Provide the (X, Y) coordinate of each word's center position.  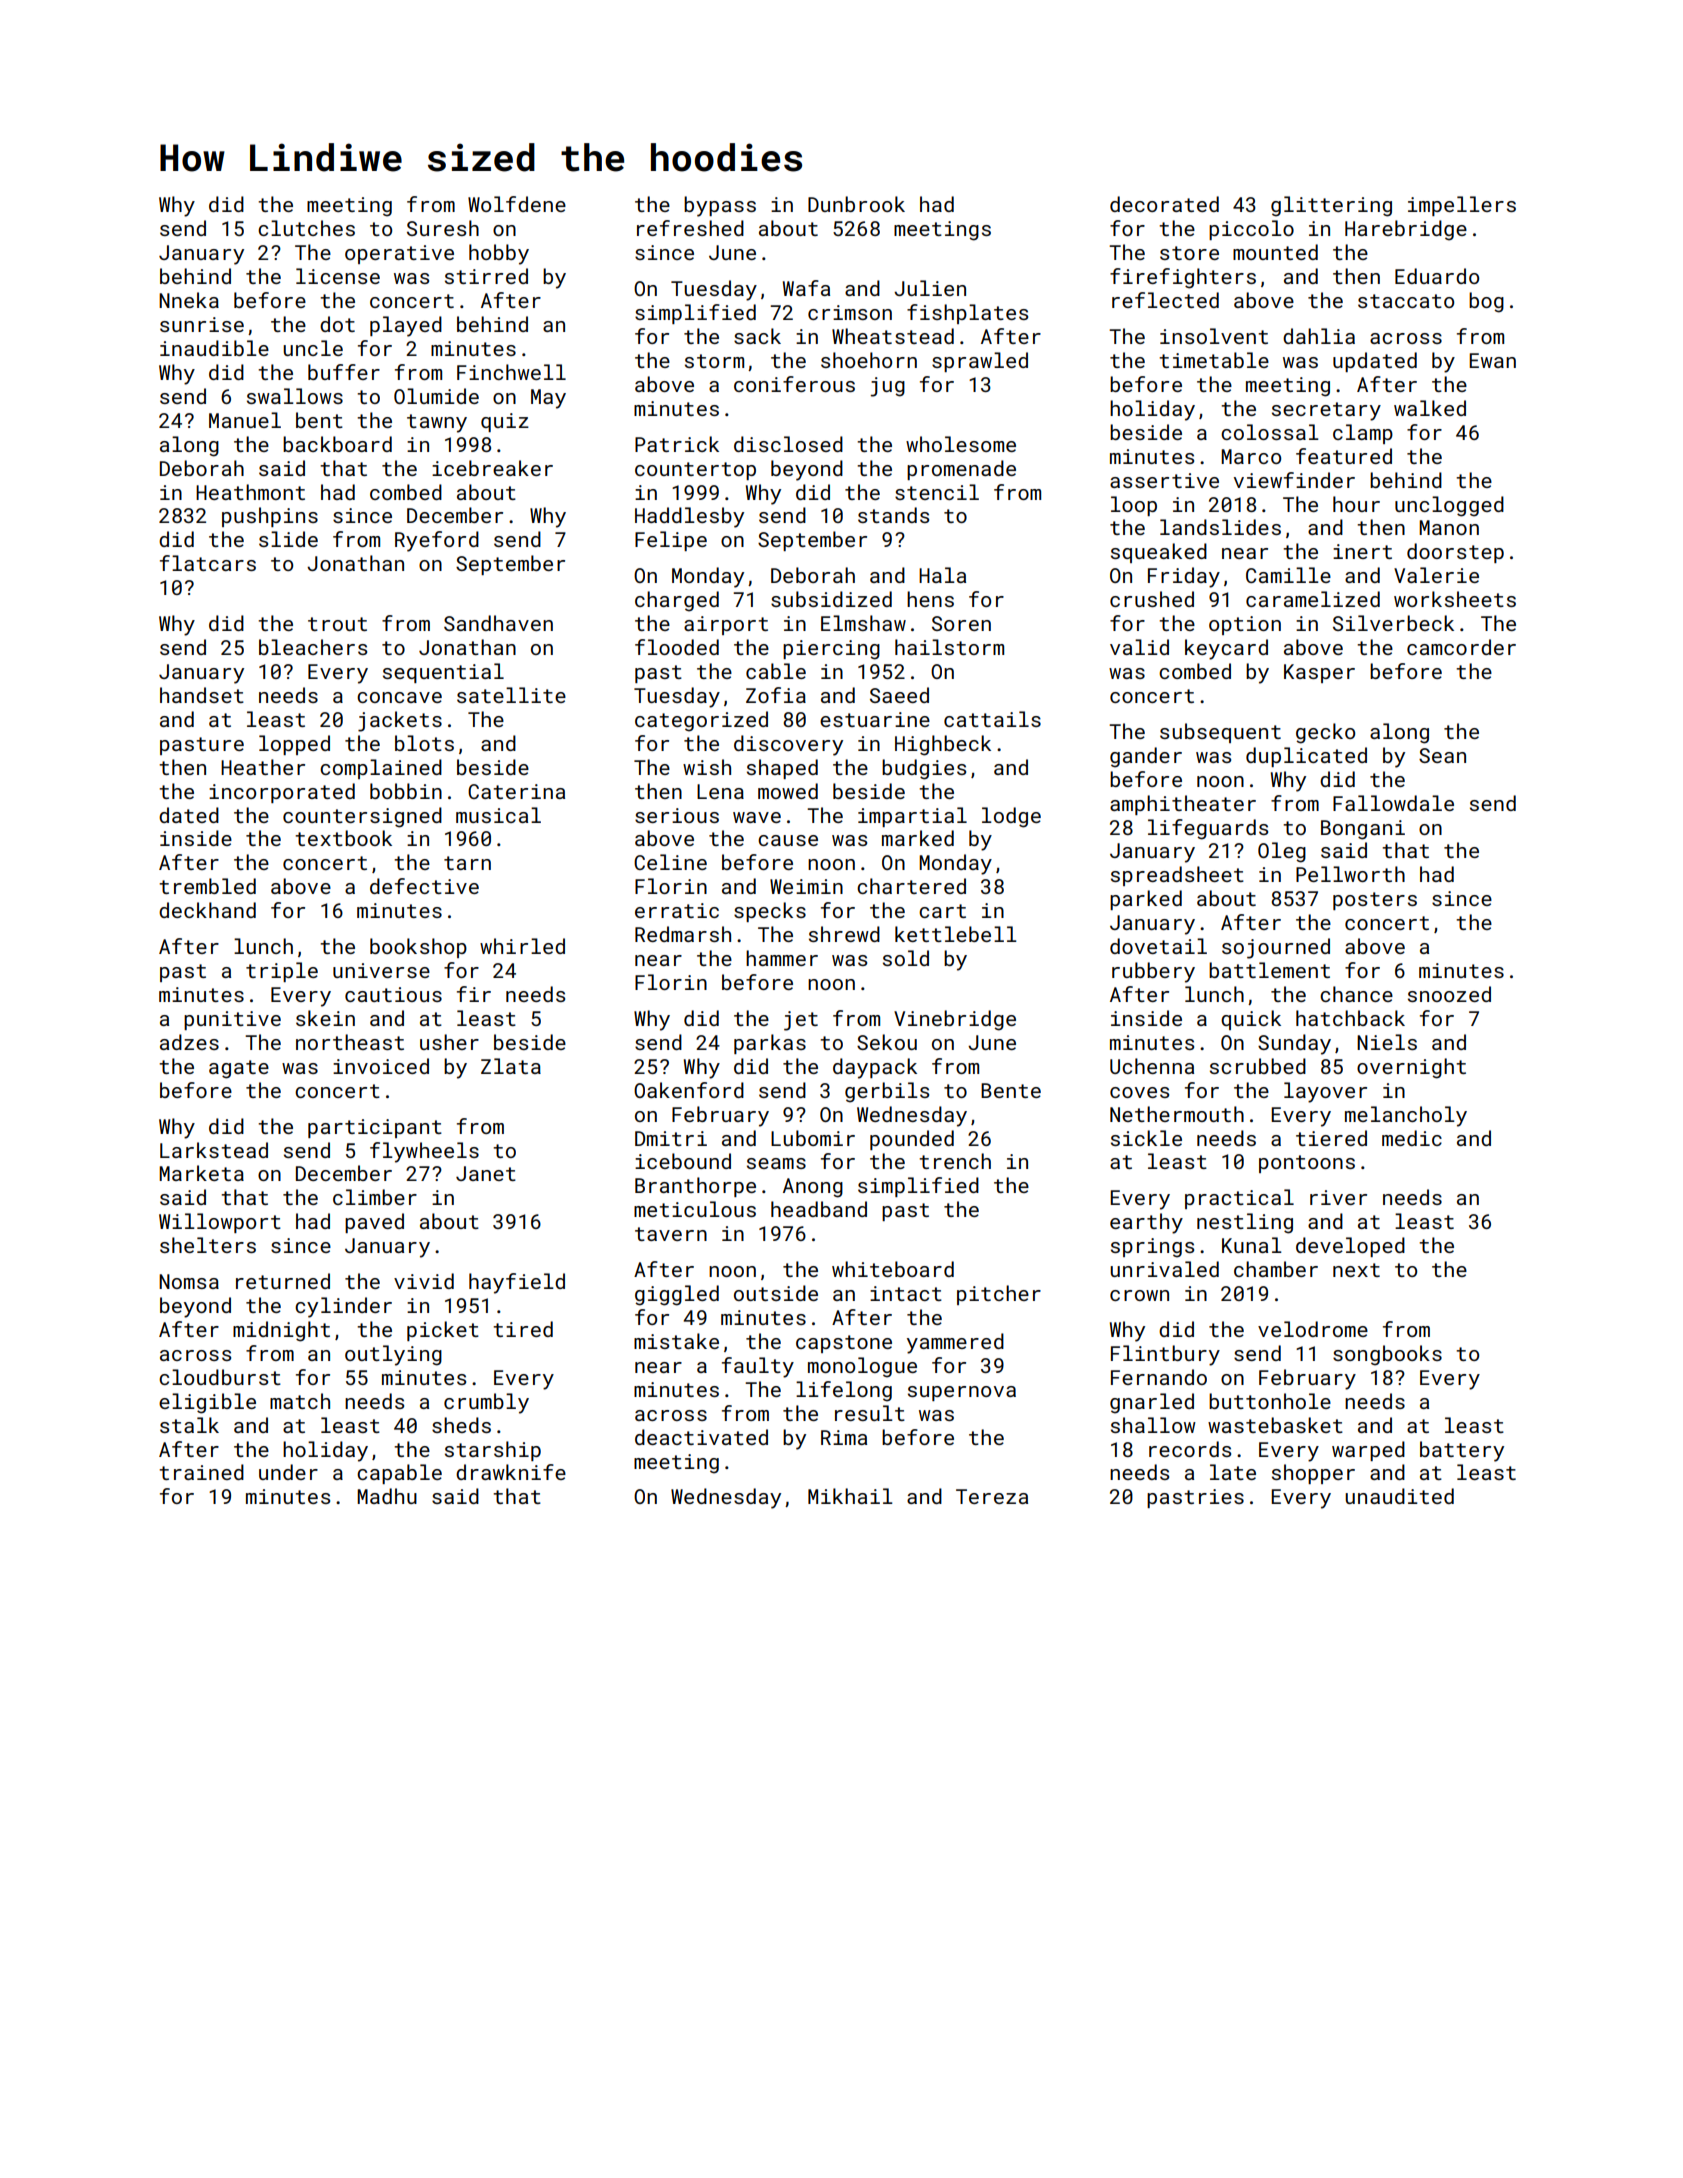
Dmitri (671, 1138)
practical (1239, 1199)
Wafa (806, 288)
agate (239, 1069)
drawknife (511, 1472)
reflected (1165, 300)
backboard (337, 444)
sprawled (980, 362)
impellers (1462, 206)
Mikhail (850, 1496)
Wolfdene (517, 204)
